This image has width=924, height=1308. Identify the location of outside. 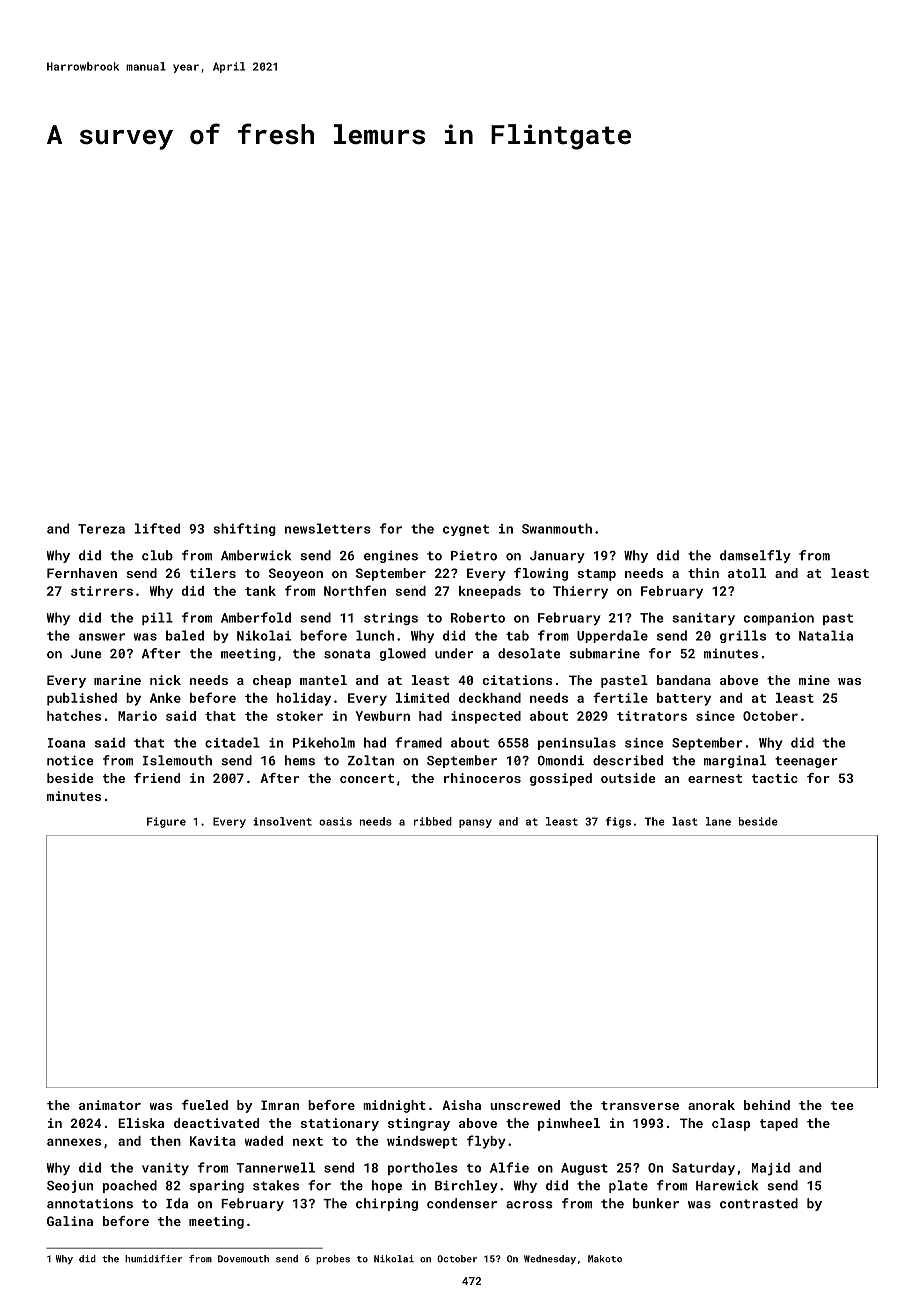
(628, 778).
